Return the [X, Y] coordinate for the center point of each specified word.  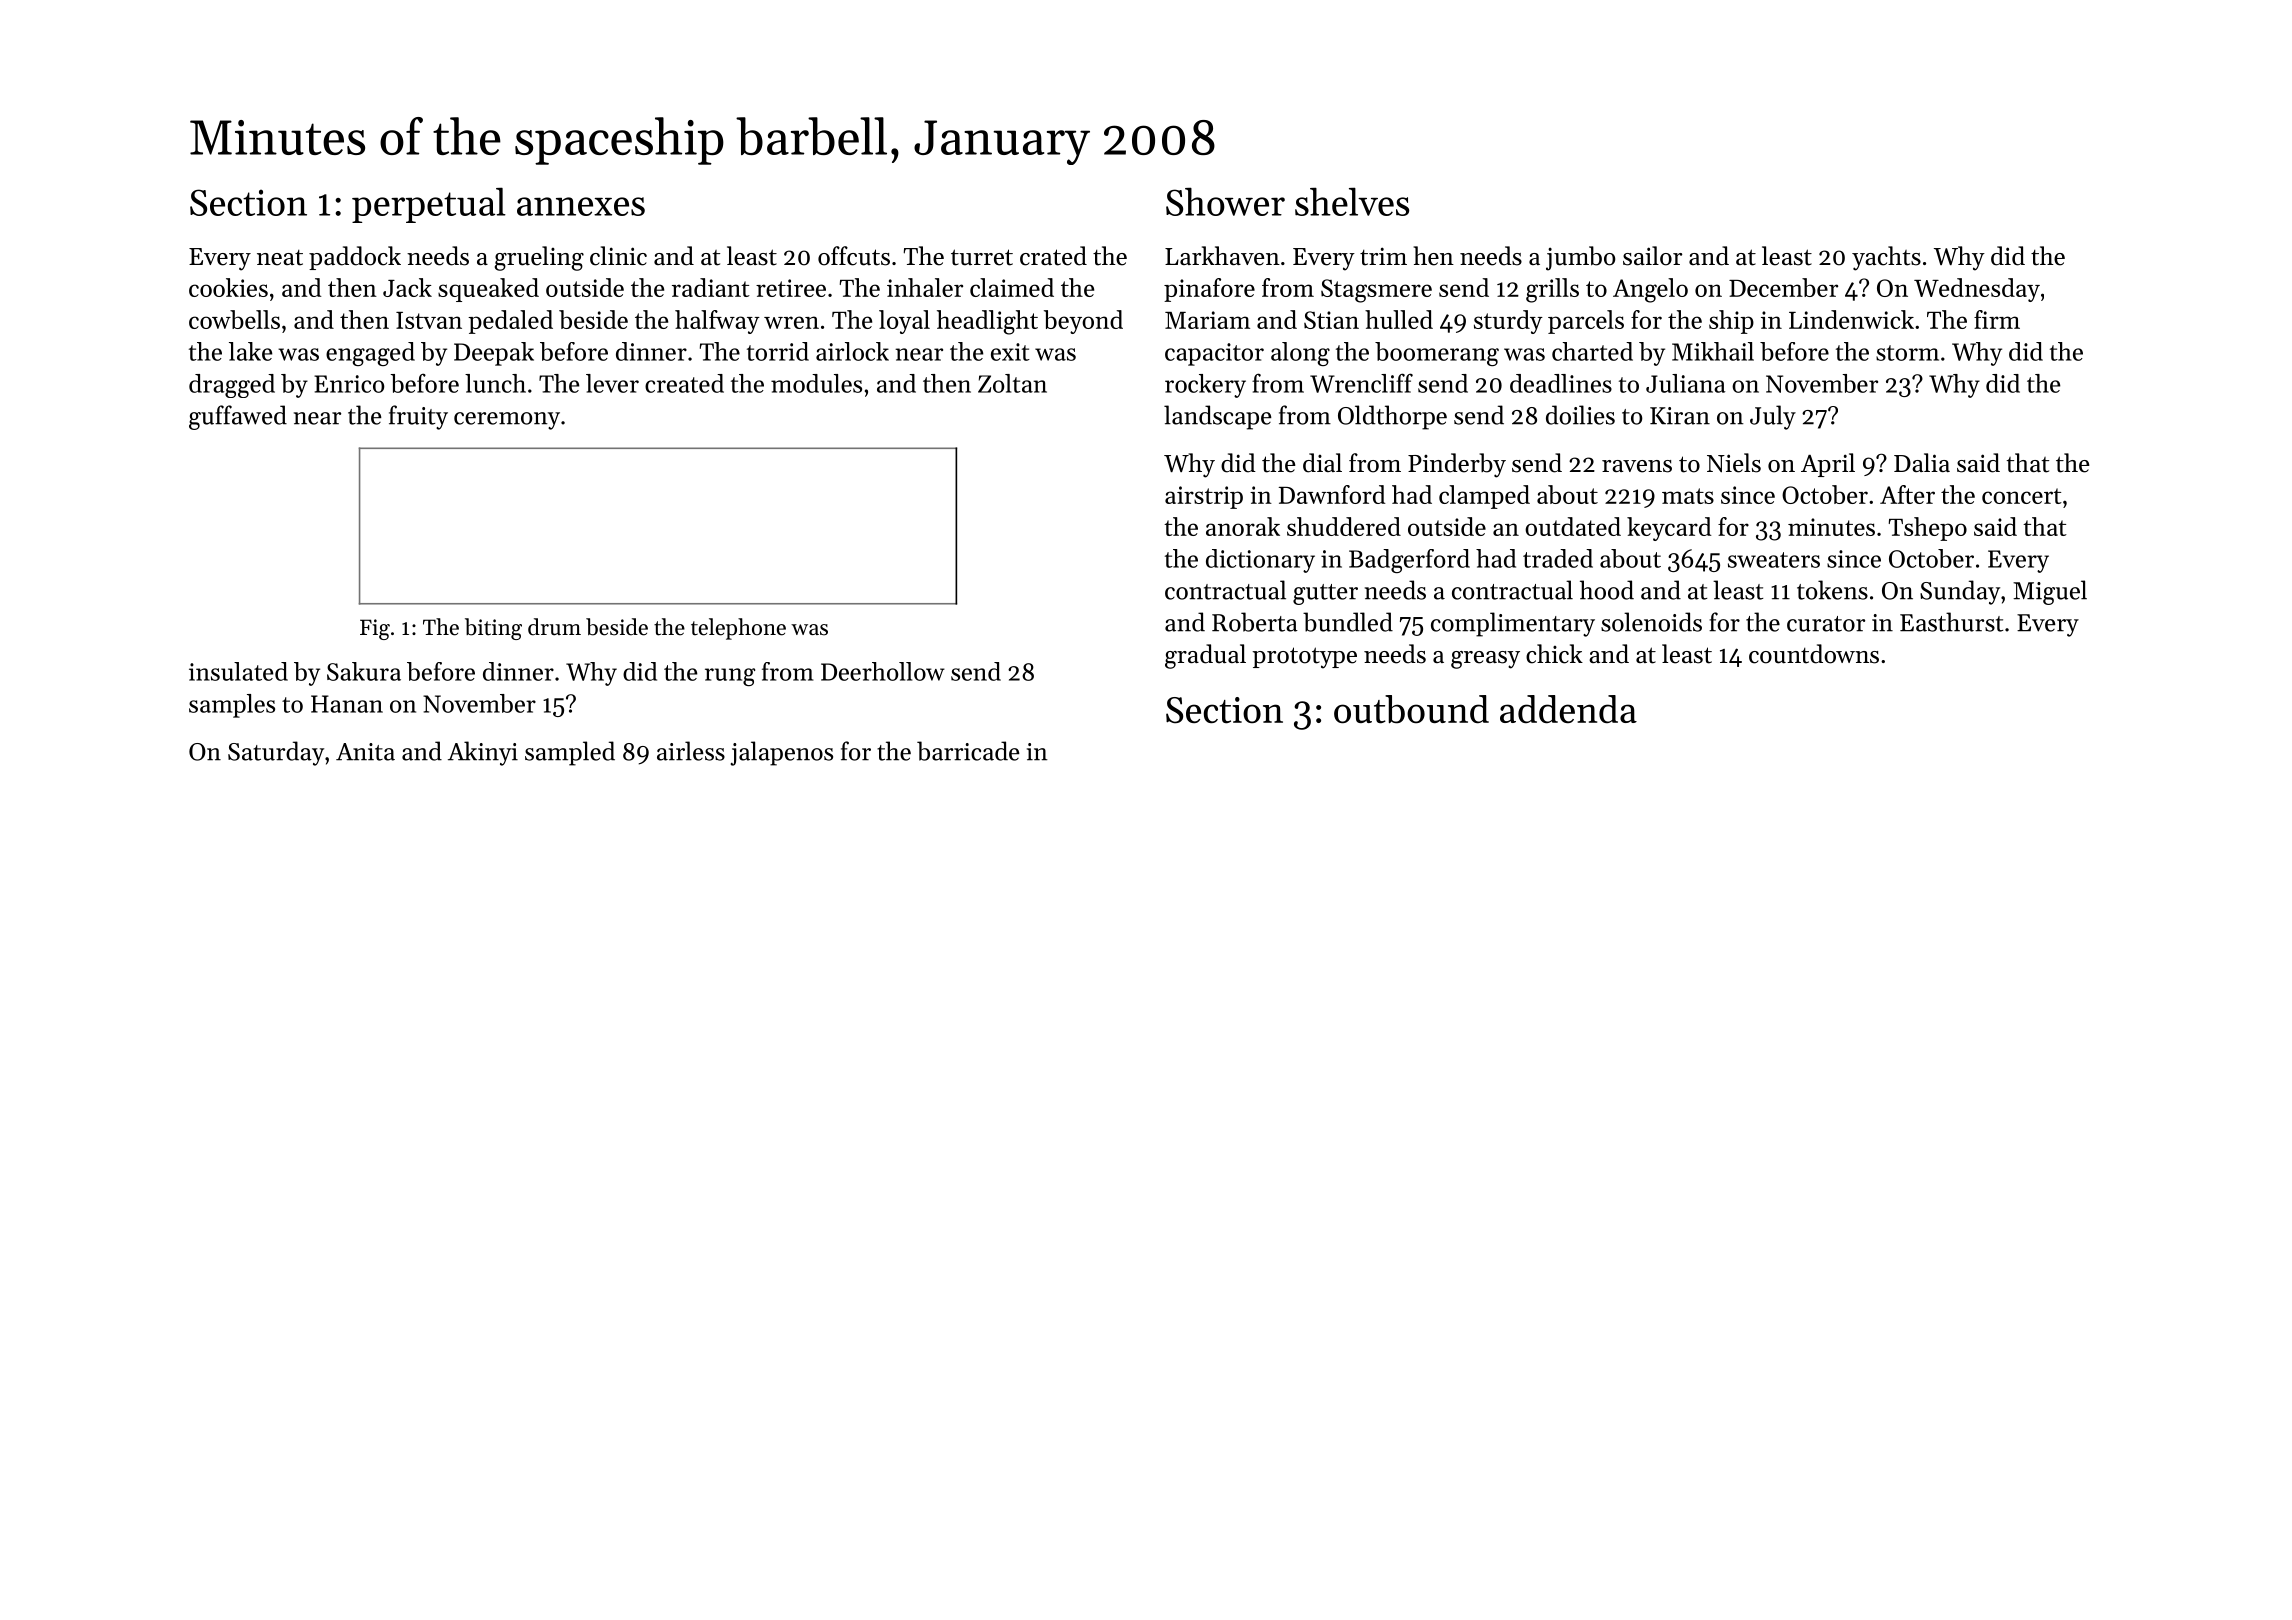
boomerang [1437, 354]
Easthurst [1951, 622]
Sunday [1960, 592]
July [1773, 417]
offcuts [854, 256]
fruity [418, 417]
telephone [738, 629]
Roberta [1255, 622]
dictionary [1260, 561]
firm [1997, 319]
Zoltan [1012, 383]
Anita [365, 752]
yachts [1886, 258]
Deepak [494, 354]
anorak [1243, 526]
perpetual [429, 205]
